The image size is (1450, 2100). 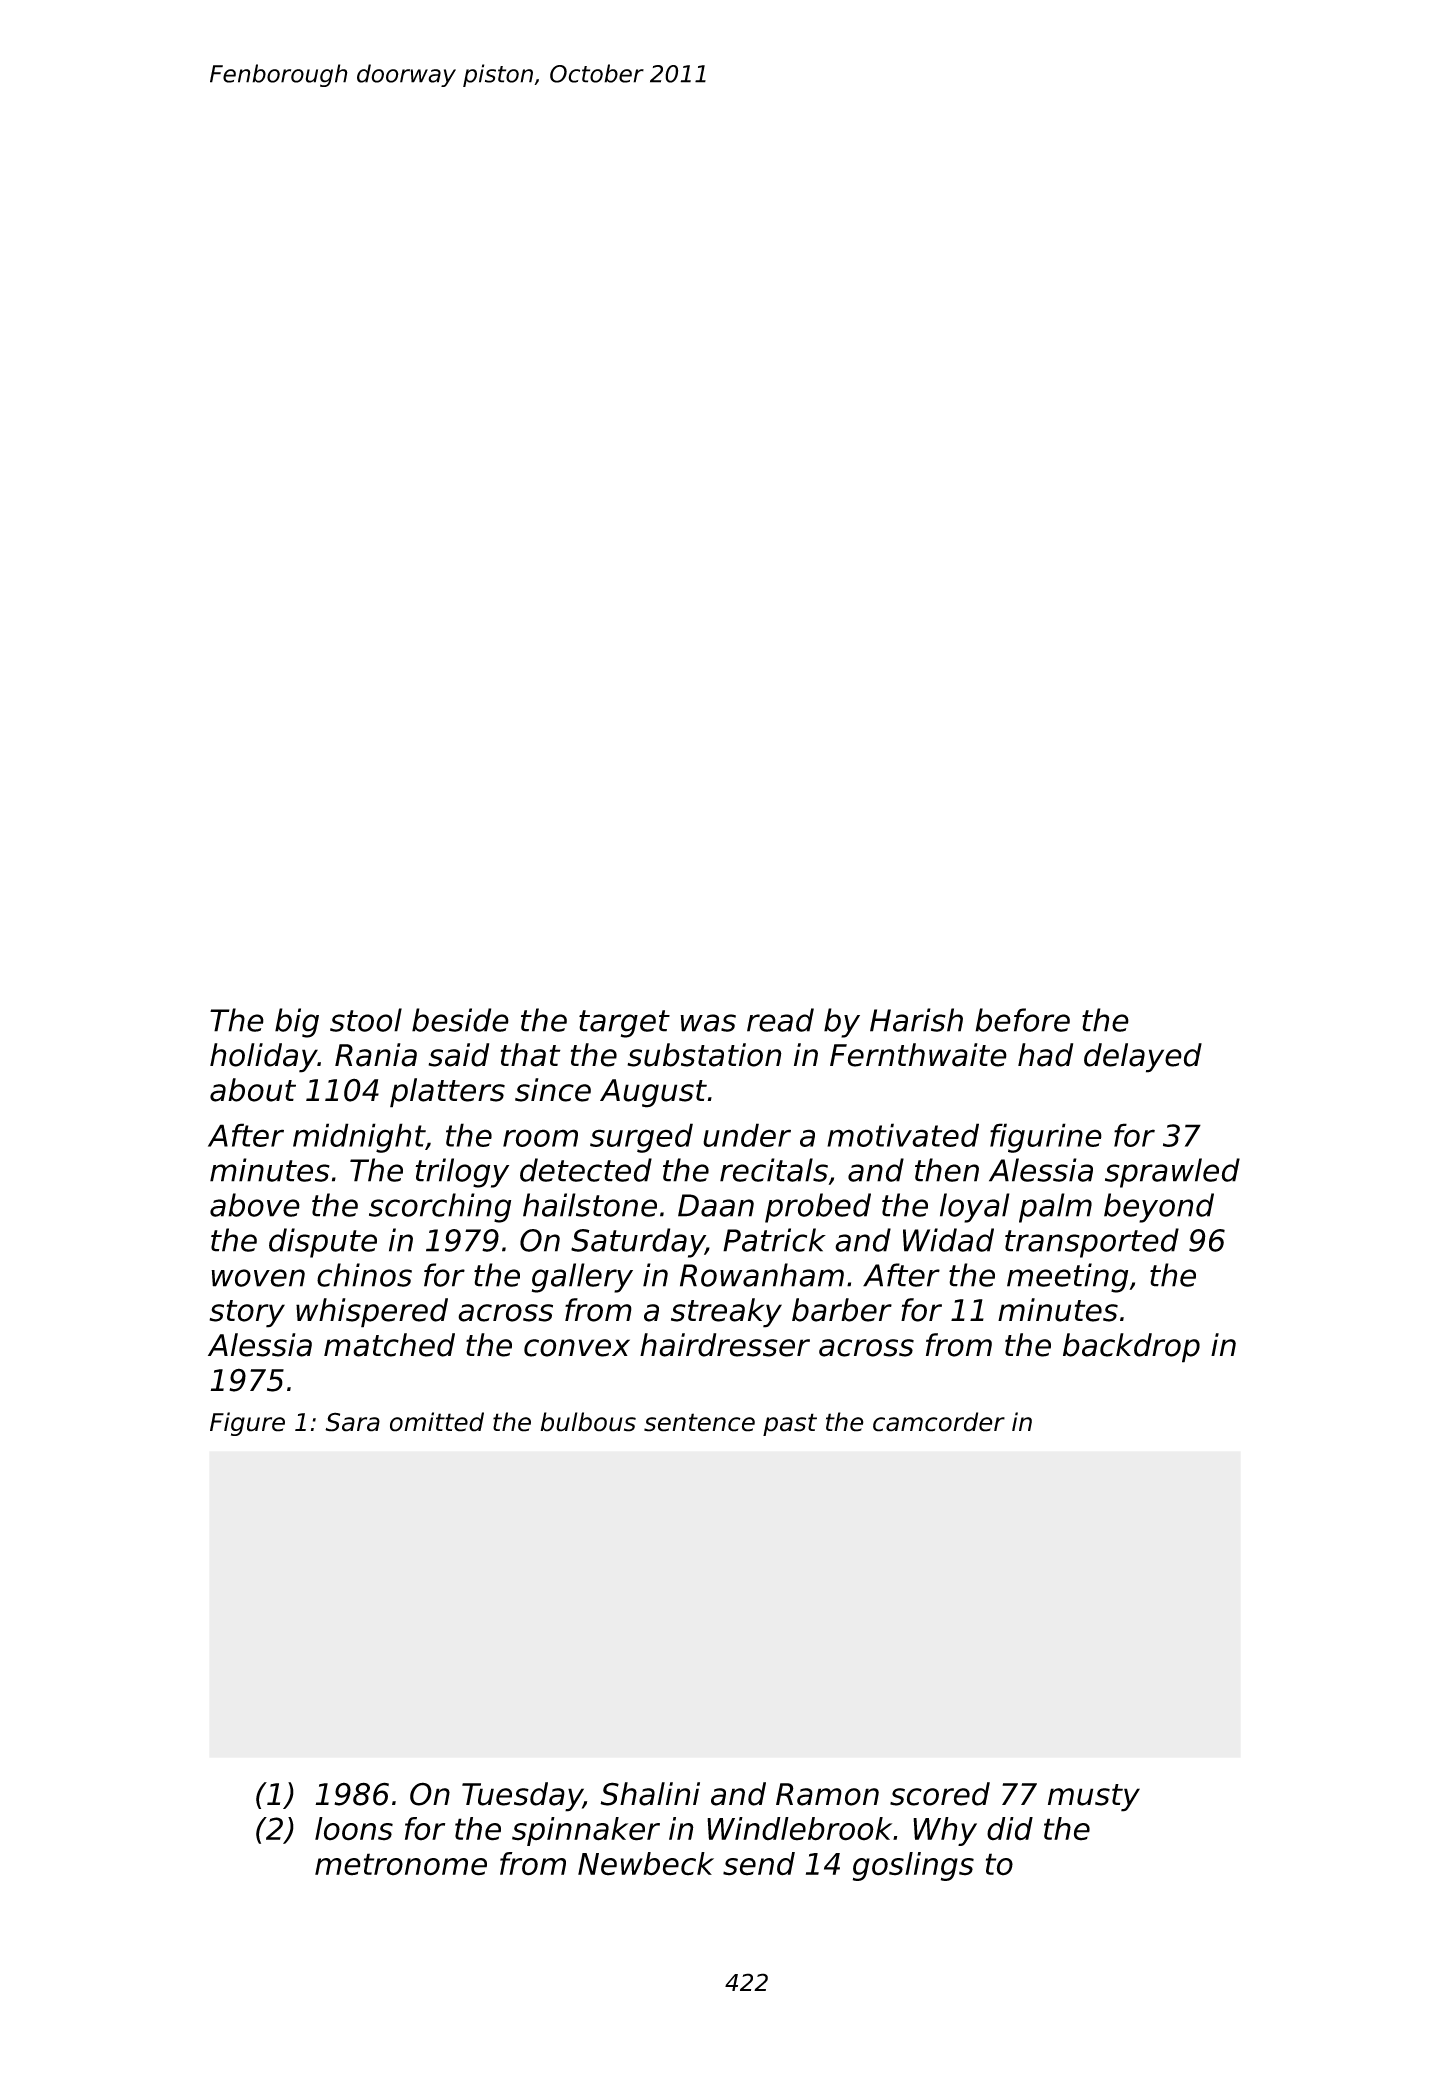 What do you see at coordinates (354, 1829) in the page?
I see `loons` at bounding box center [354, 1829].
